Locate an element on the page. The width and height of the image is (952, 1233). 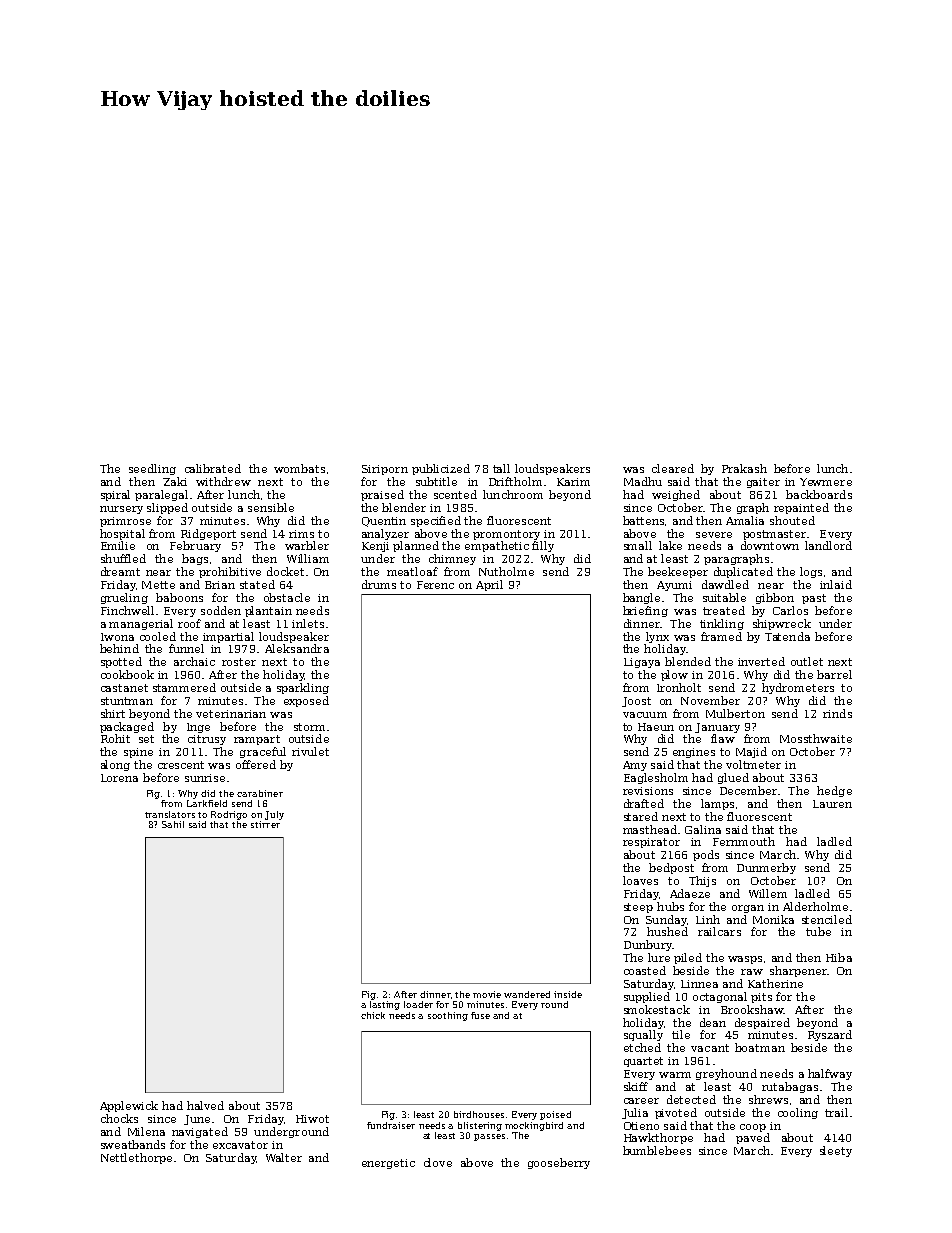
steep is located at coordinates (638, 908).
